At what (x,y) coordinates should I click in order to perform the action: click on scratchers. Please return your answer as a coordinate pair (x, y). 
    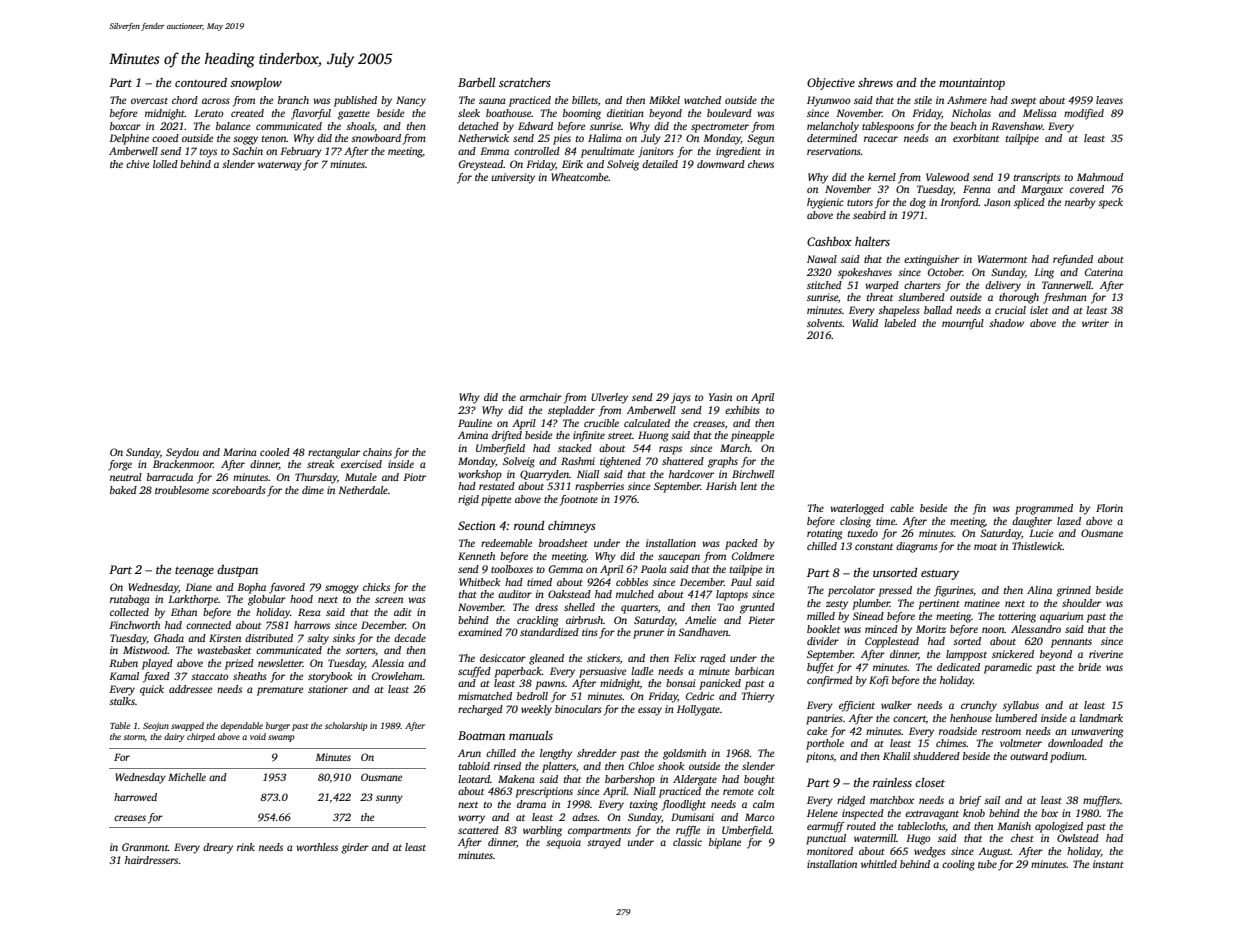
    Looking at the image, I should click on (525, 82).
